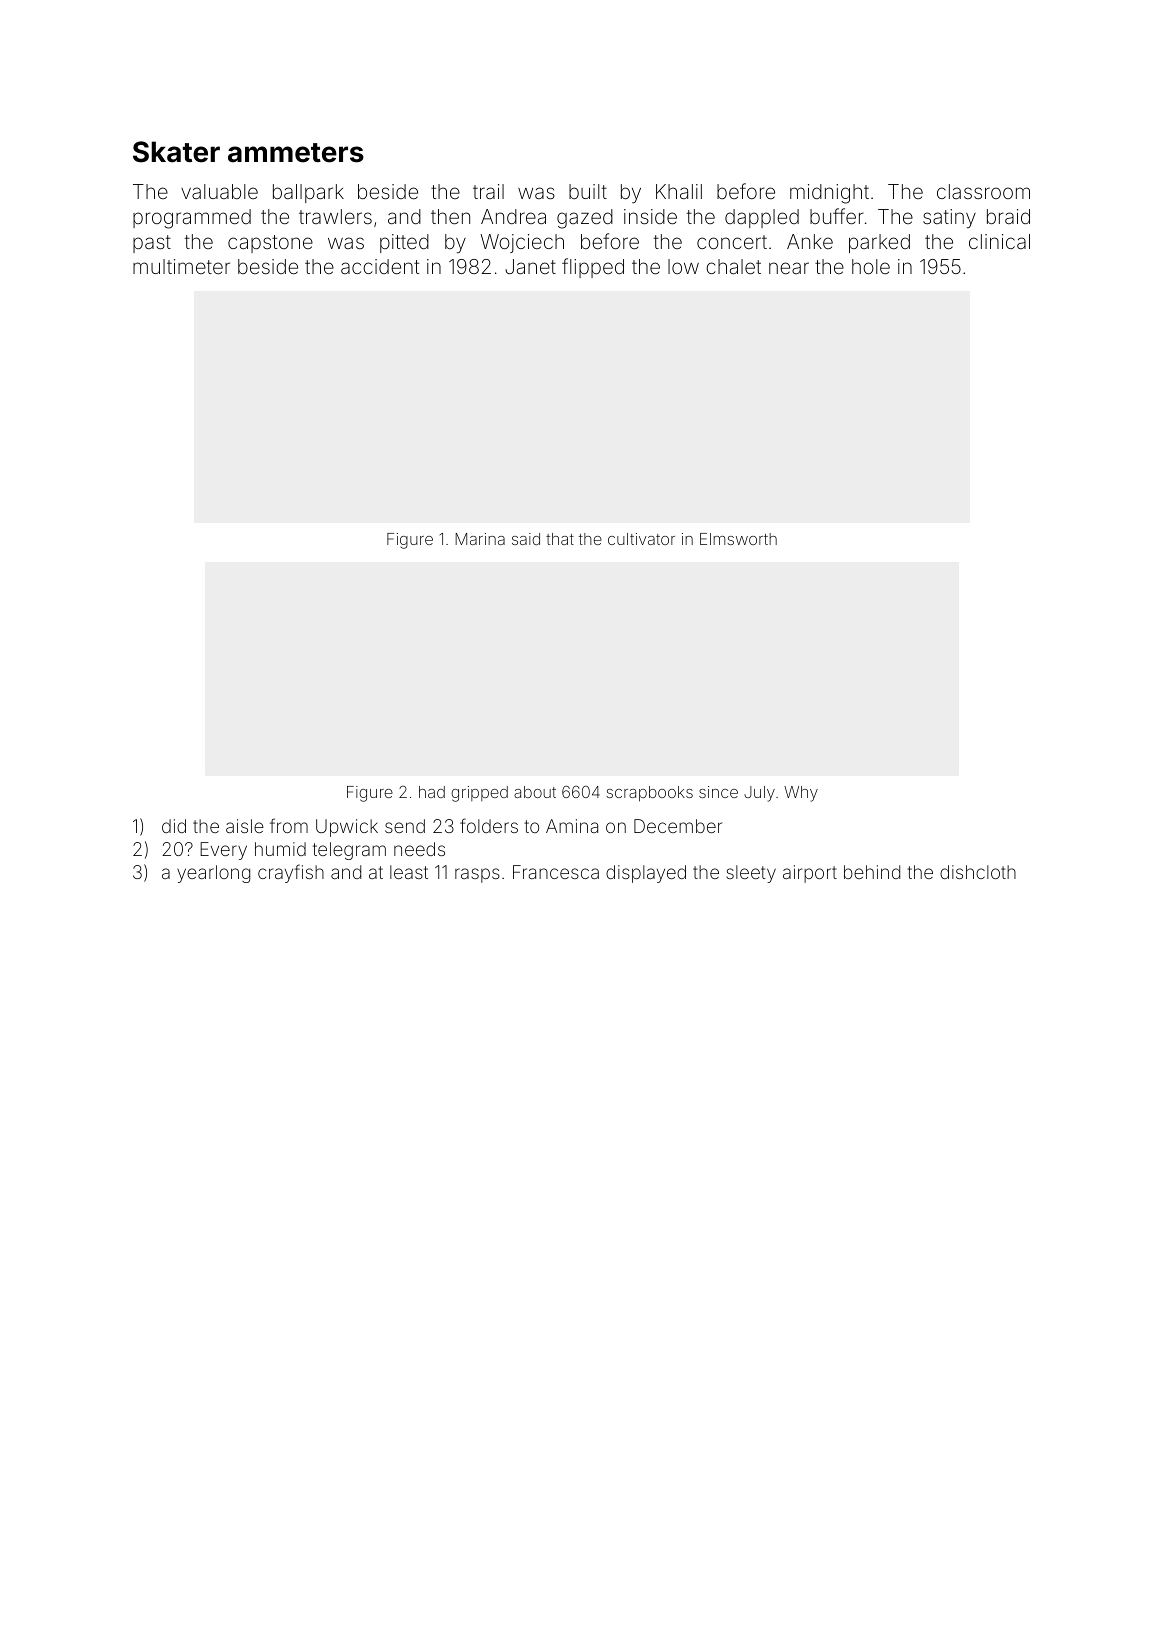  I want to click on trail, so click(488, 191).
